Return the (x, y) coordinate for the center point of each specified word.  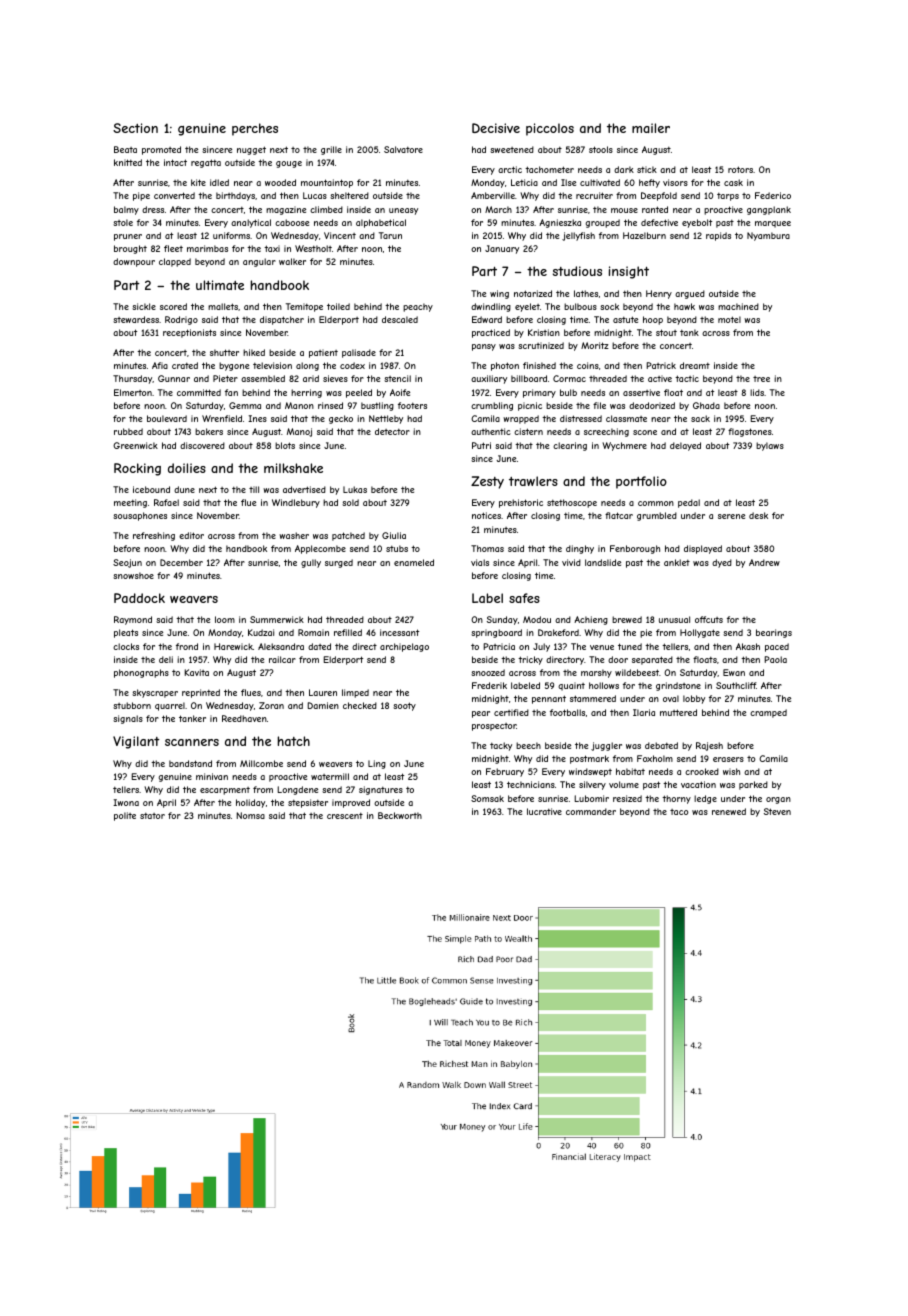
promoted (161, 150)
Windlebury (296, 503)
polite (125, 816)
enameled (414, 562)
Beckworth (400, 815)
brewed (627, 619)
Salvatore (403, 149)
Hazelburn (644, 235)
